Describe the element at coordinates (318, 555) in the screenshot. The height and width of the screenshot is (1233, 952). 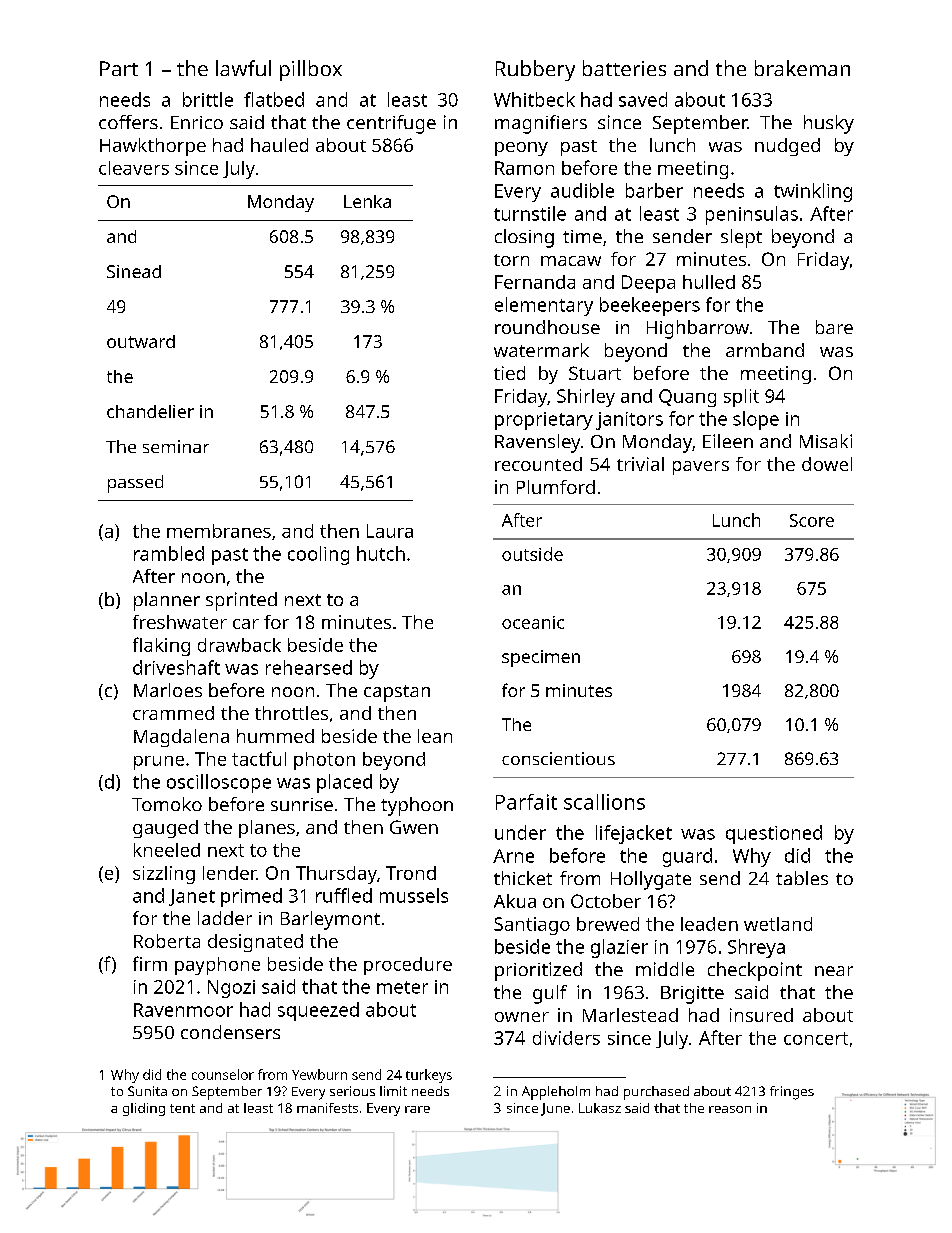
I see `cooling` at that location.
